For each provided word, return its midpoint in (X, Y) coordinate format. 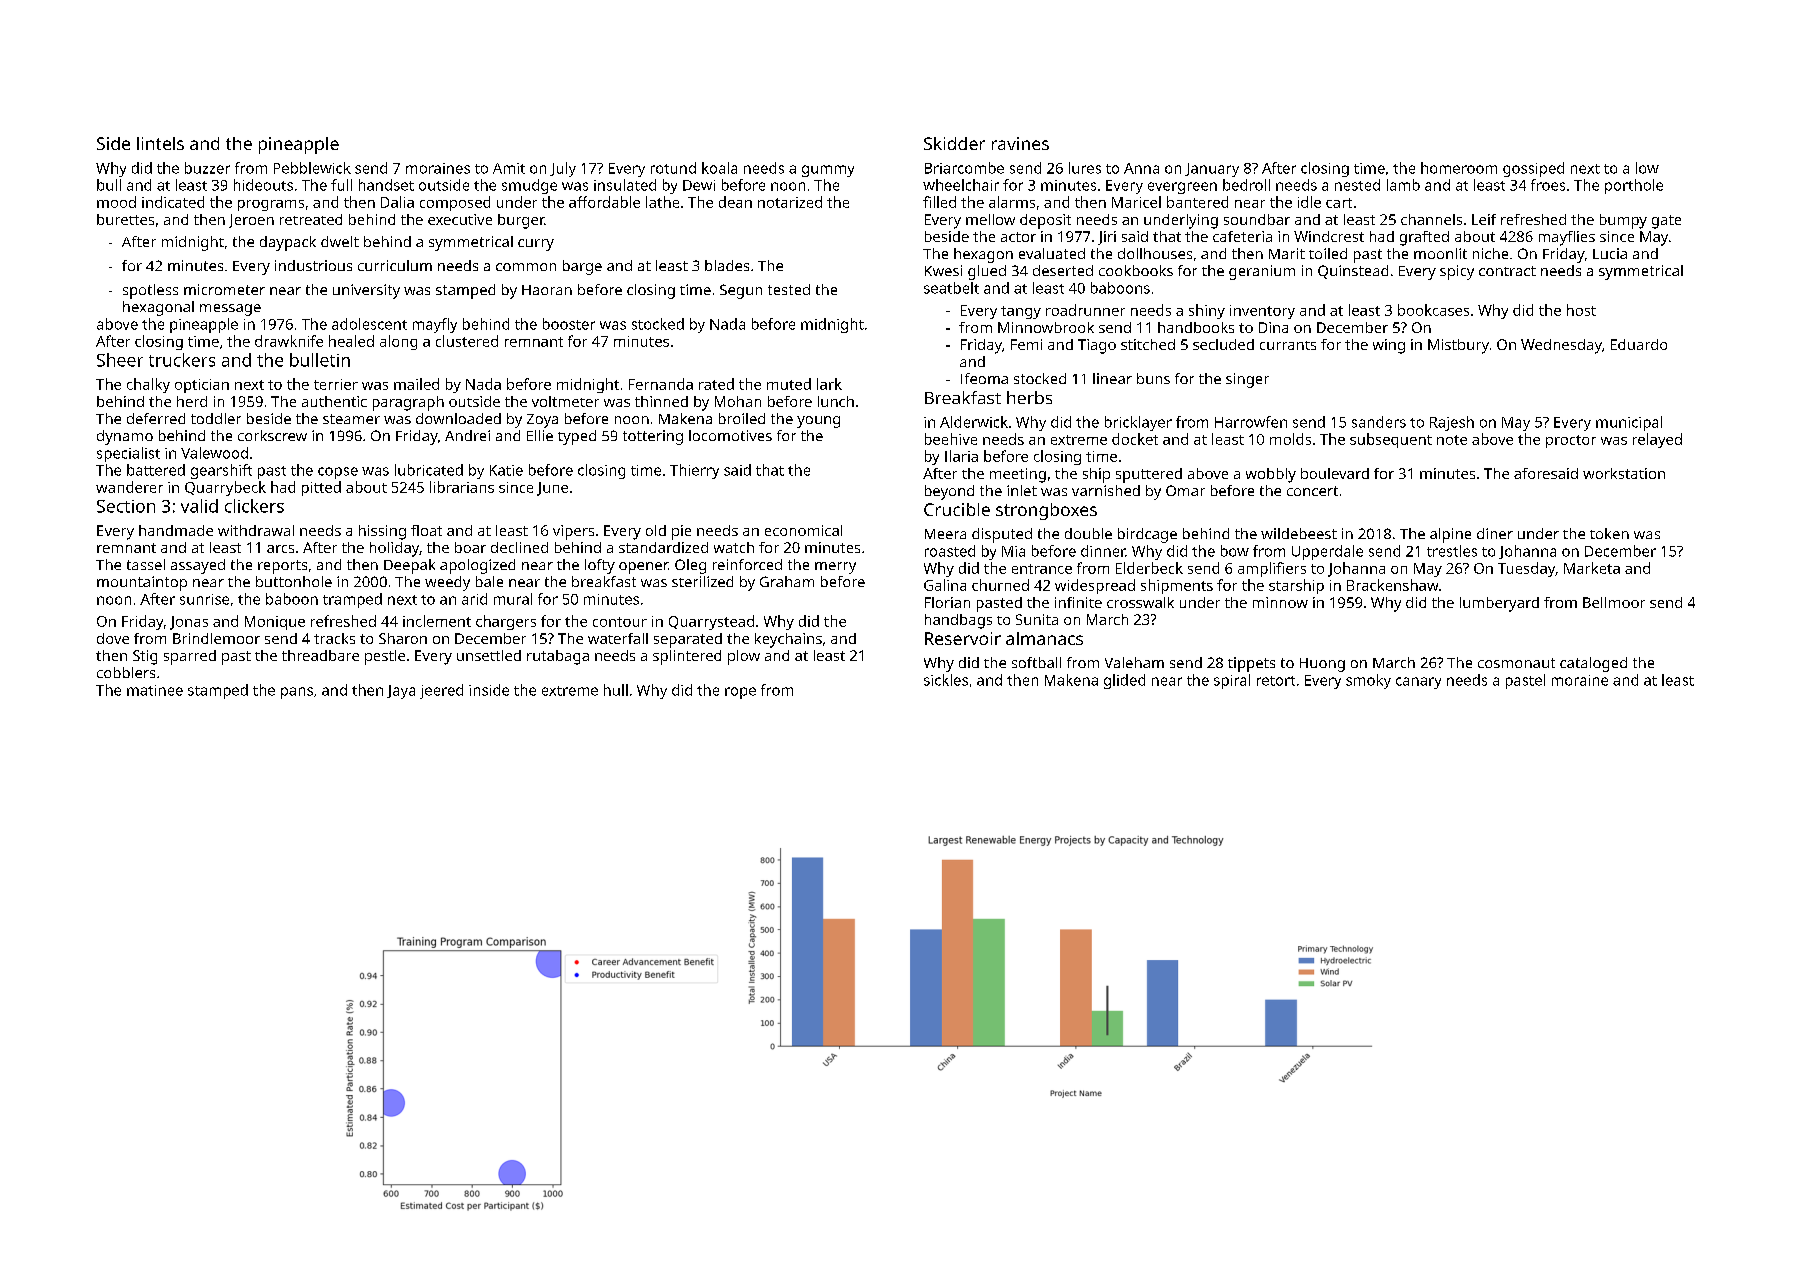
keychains (788, 640)
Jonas (189, 623)
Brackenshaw (1392, 585)
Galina (945, 585)
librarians (462, 487)
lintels (160, 143)
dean (735, 202)
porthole (1634, 186)
